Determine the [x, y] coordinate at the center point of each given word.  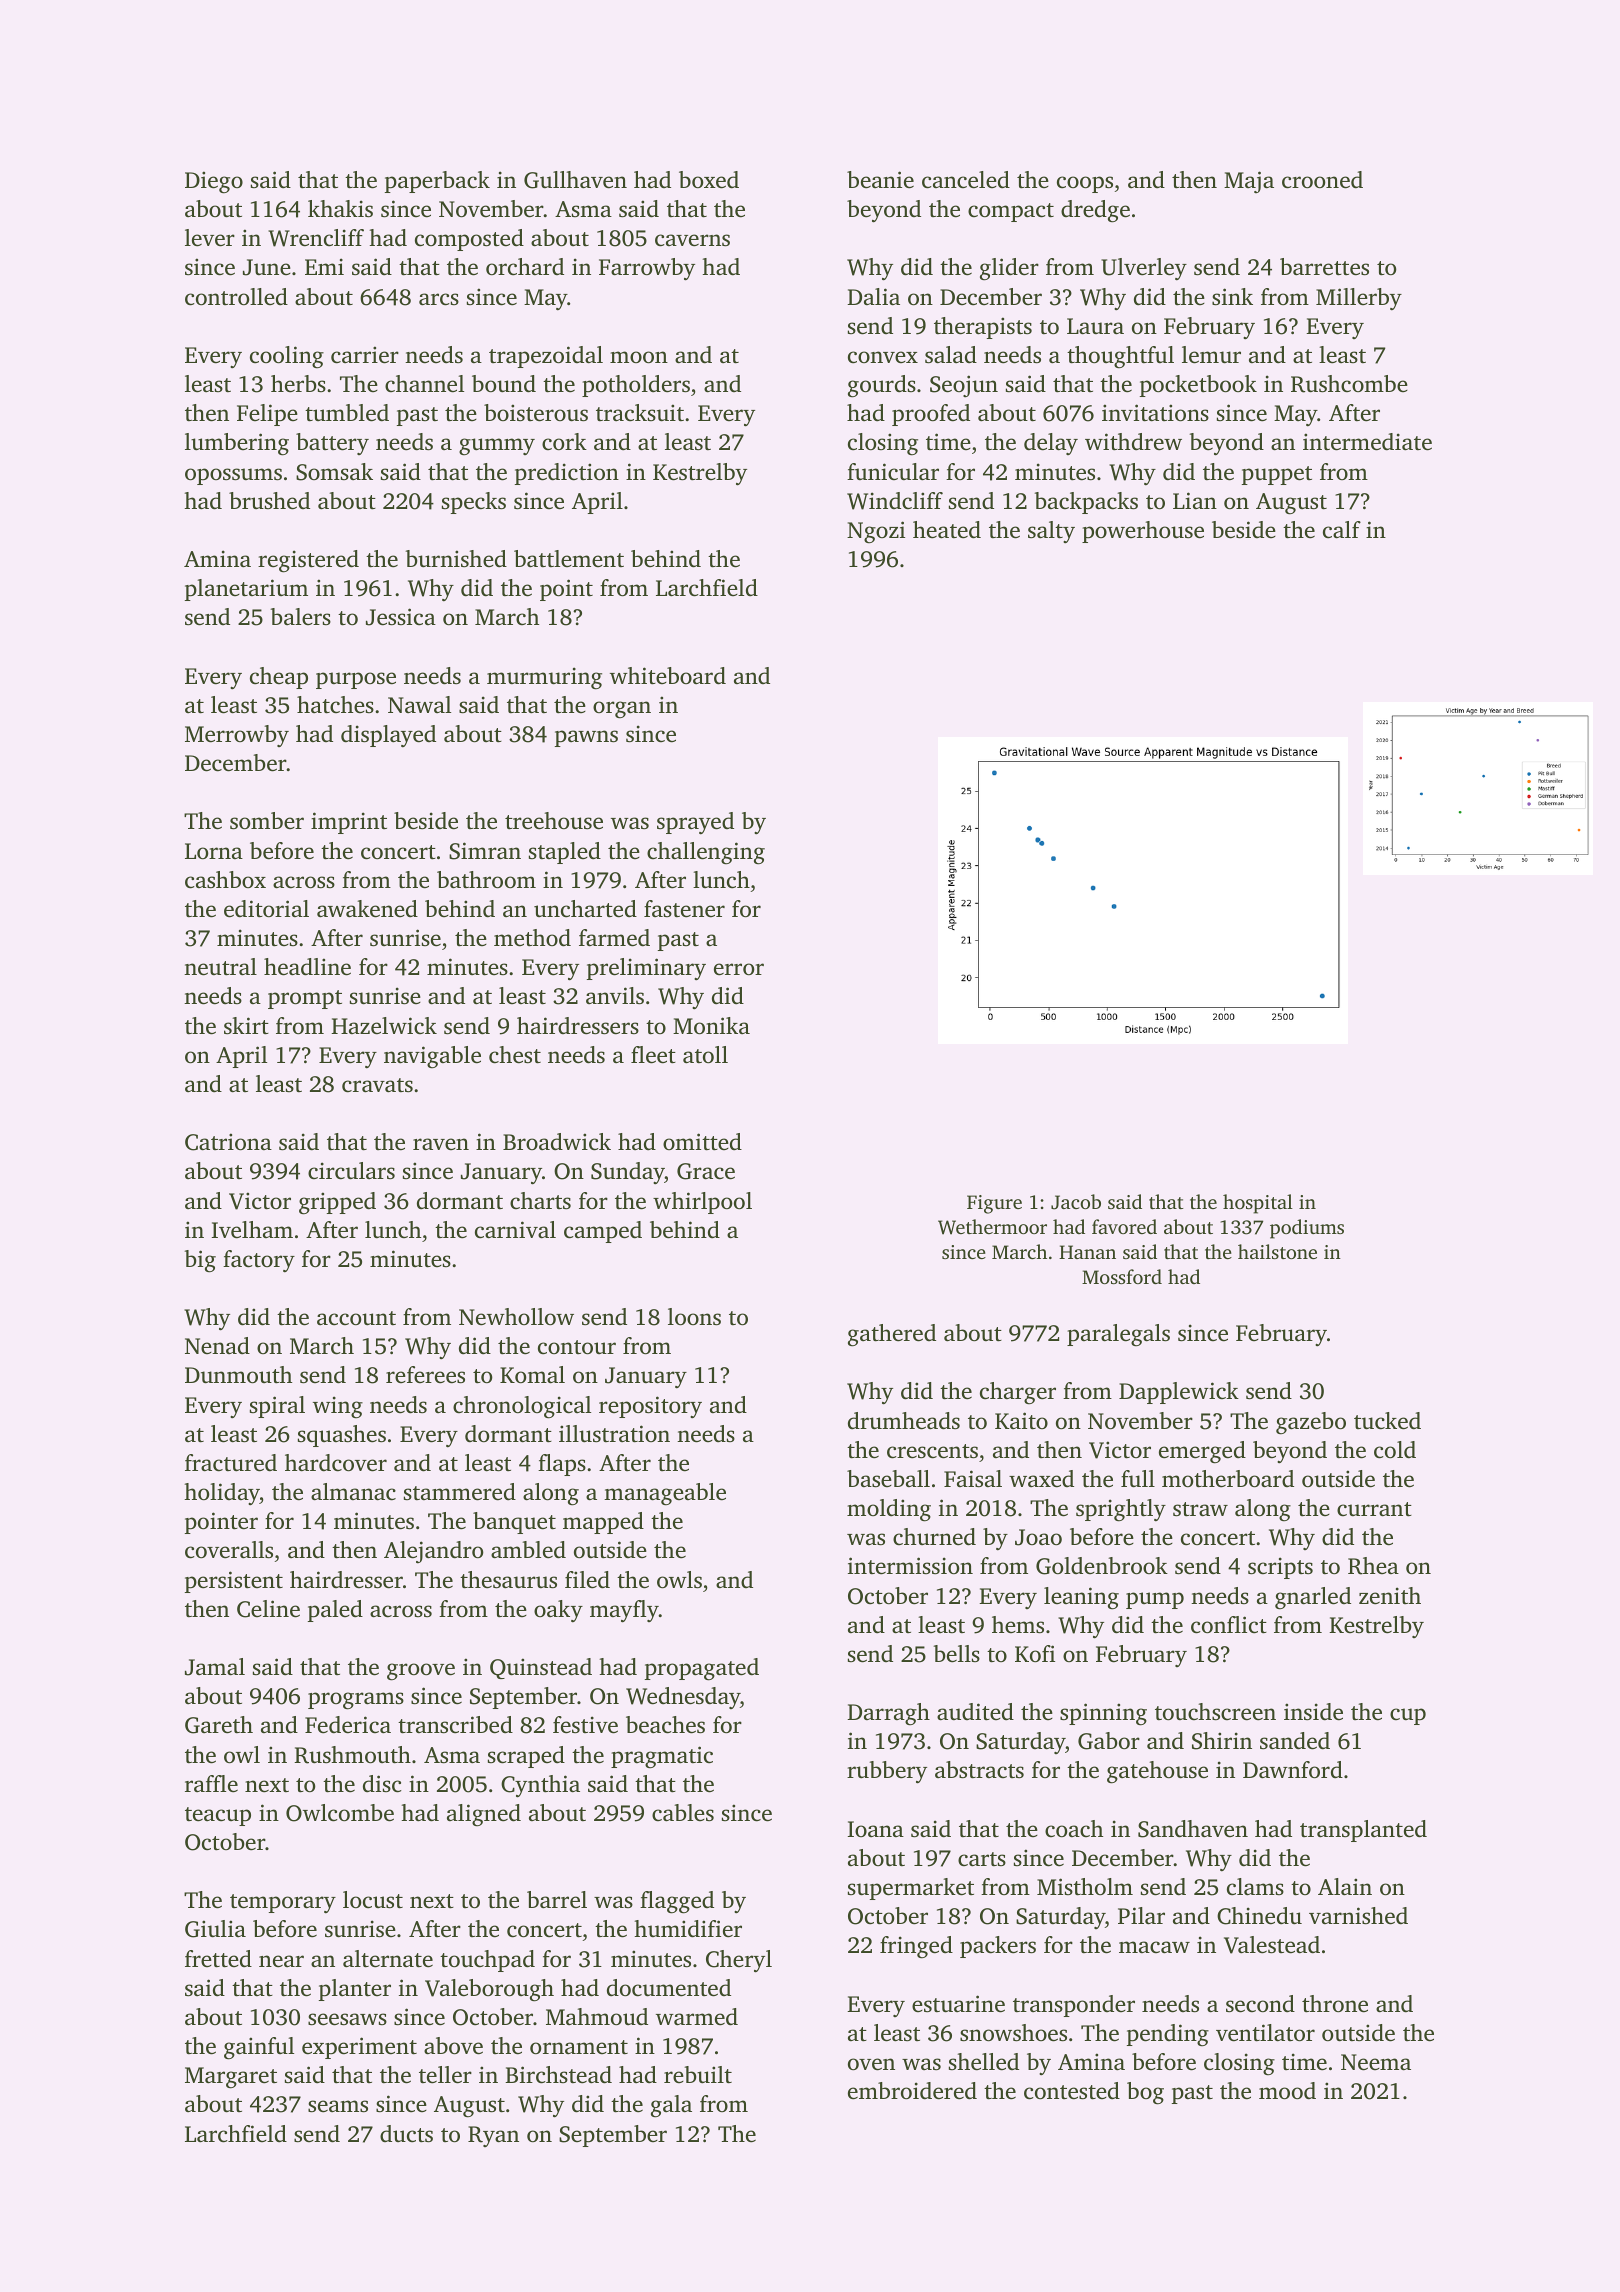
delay [1051, 444]
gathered [892, 1335]
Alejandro [434, 1552]
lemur [1211, 355]
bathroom [486, 880]
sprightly [1121, 1510]
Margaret [231, 2078]
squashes [342, 1436]
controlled [236, 297]
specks [474, 503]
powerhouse [1143, 532]
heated [947, 530]
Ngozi [876, 532]
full [1138, 1479]
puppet [1277, 475]
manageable [665, 1494]
